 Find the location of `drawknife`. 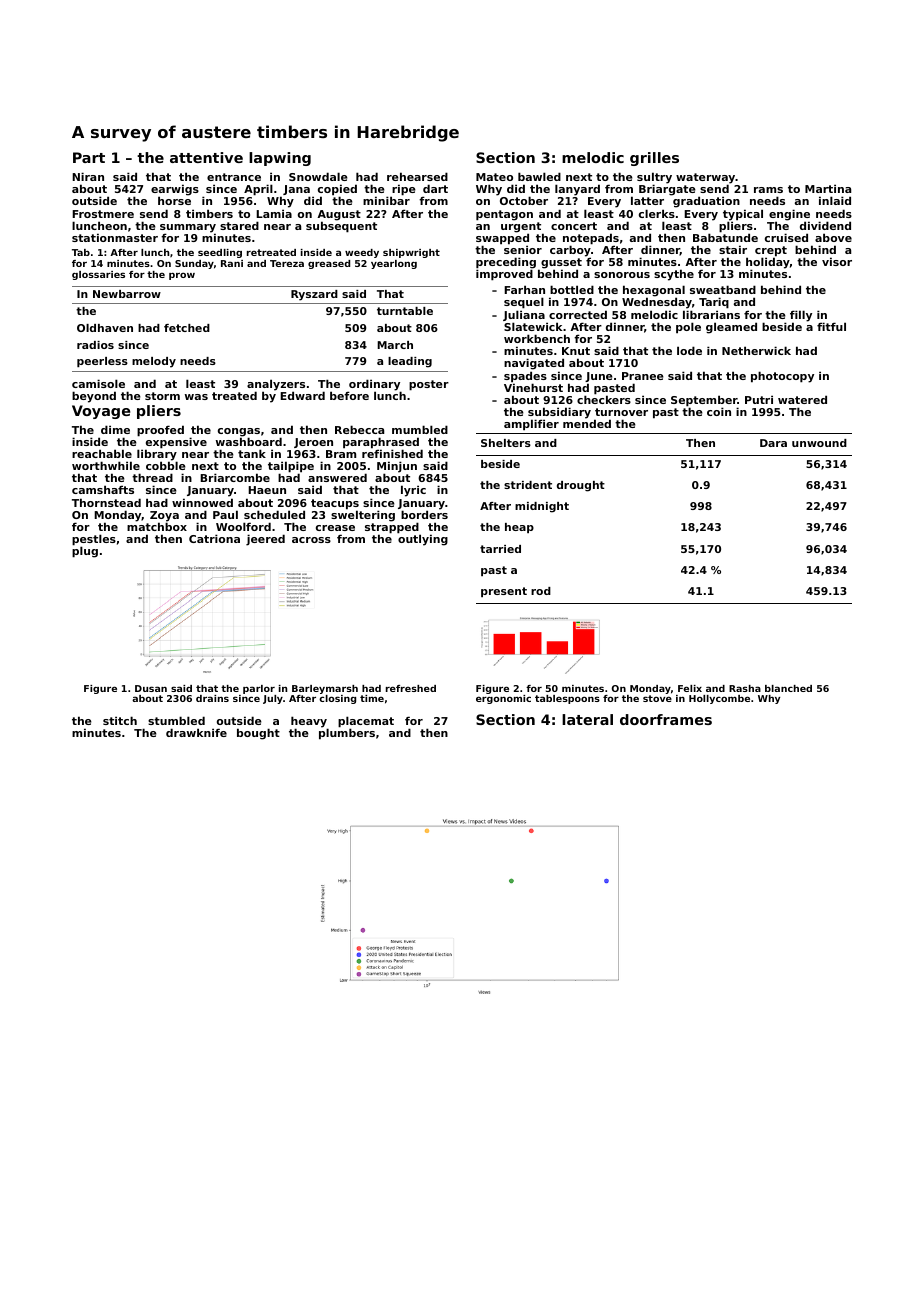

drawknife is located at coordinates (196, 732).
